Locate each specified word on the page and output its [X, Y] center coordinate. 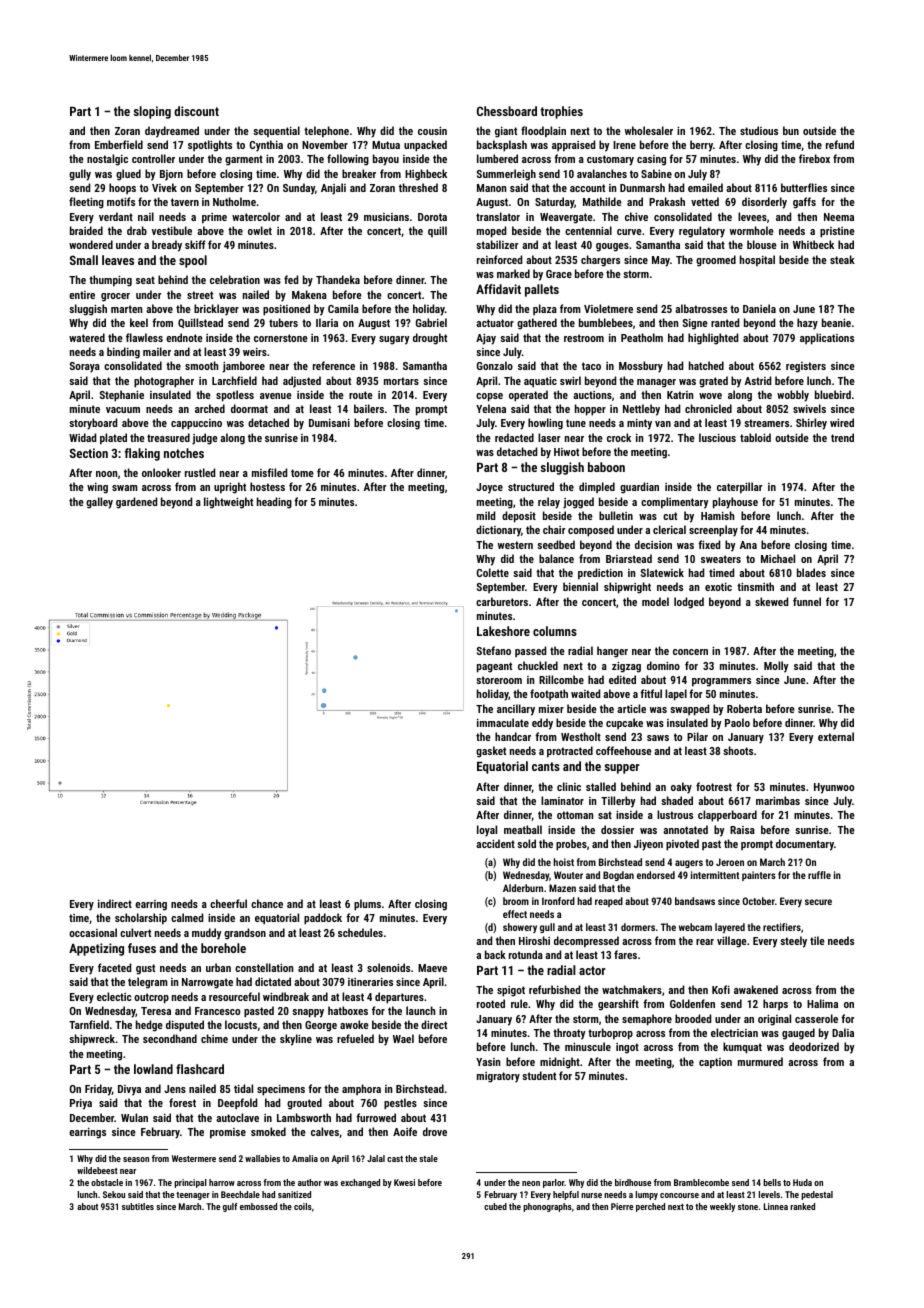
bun [791, 130]
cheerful [228, 903]
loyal [487, 831]
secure [818, 902]
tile [817, 940]
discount [196, 111]
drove [435, 1131]
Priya [81, 1104]
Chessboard [507, 111]
